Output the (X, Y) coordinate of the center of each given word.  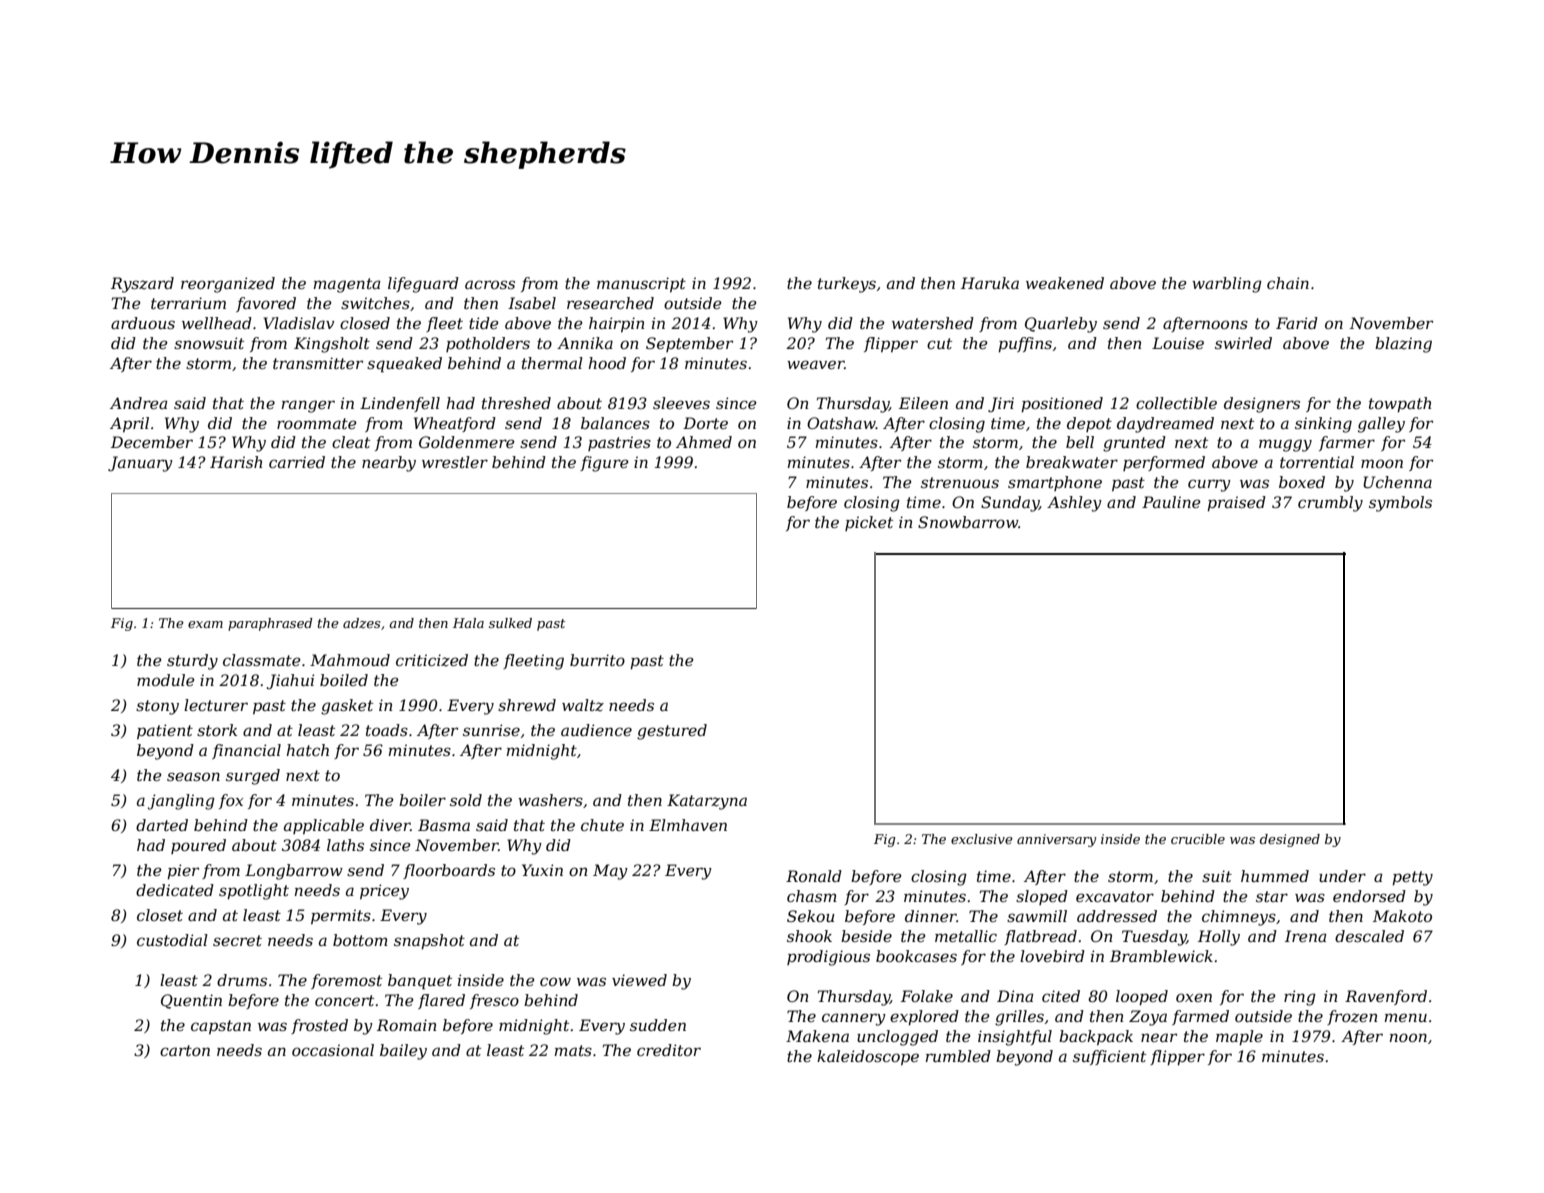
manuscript (641, 284)
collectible (1176, 403)
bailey (403, 1052)
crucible (1198, 839)
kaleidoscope (868, 1057)
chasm (812, 896)
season (193, 776)
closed (365, 323)
